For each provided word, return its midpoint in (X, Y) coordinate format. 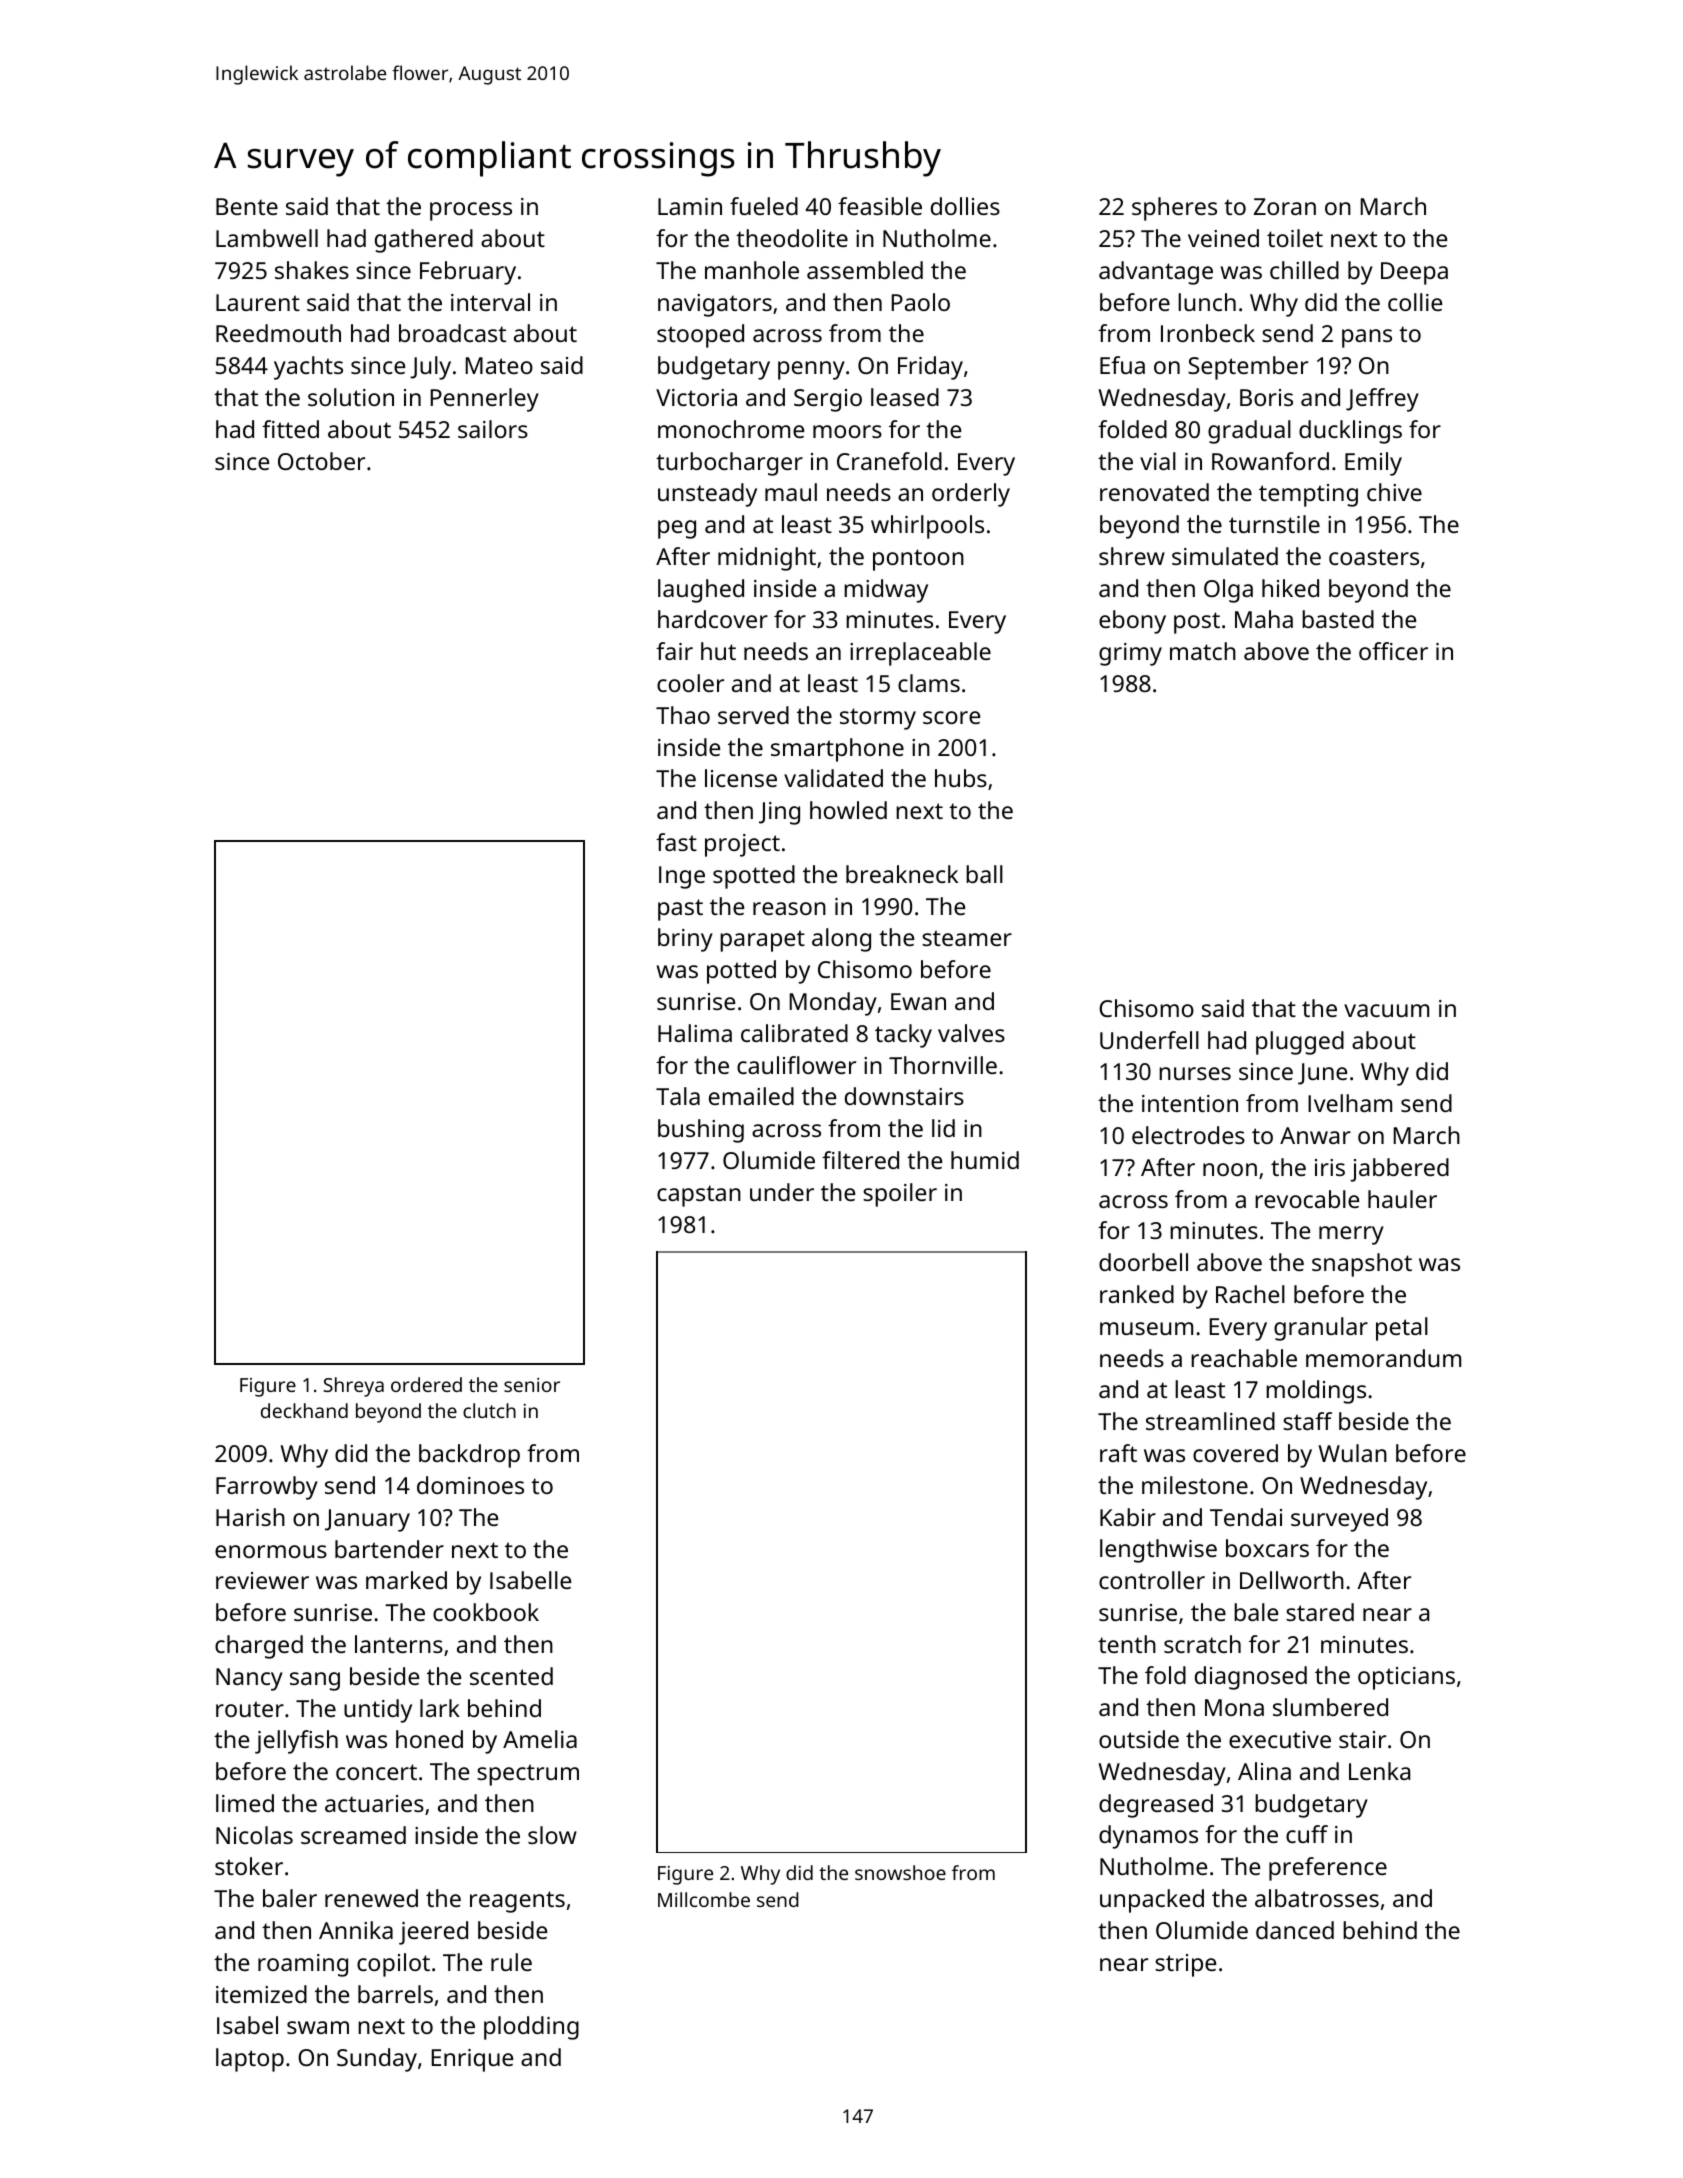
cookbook (486, 1612)
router (250, 1709)
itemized (261, 1994)
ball (984, 874)
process (471, 211)
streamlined (1210, 1421)
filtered (860, 1160)
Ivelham (1350, 1103)
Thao (683, 715)
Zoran (1285, 206)
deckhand (304, 1410)
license (741, 778)
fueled (764, 206)
